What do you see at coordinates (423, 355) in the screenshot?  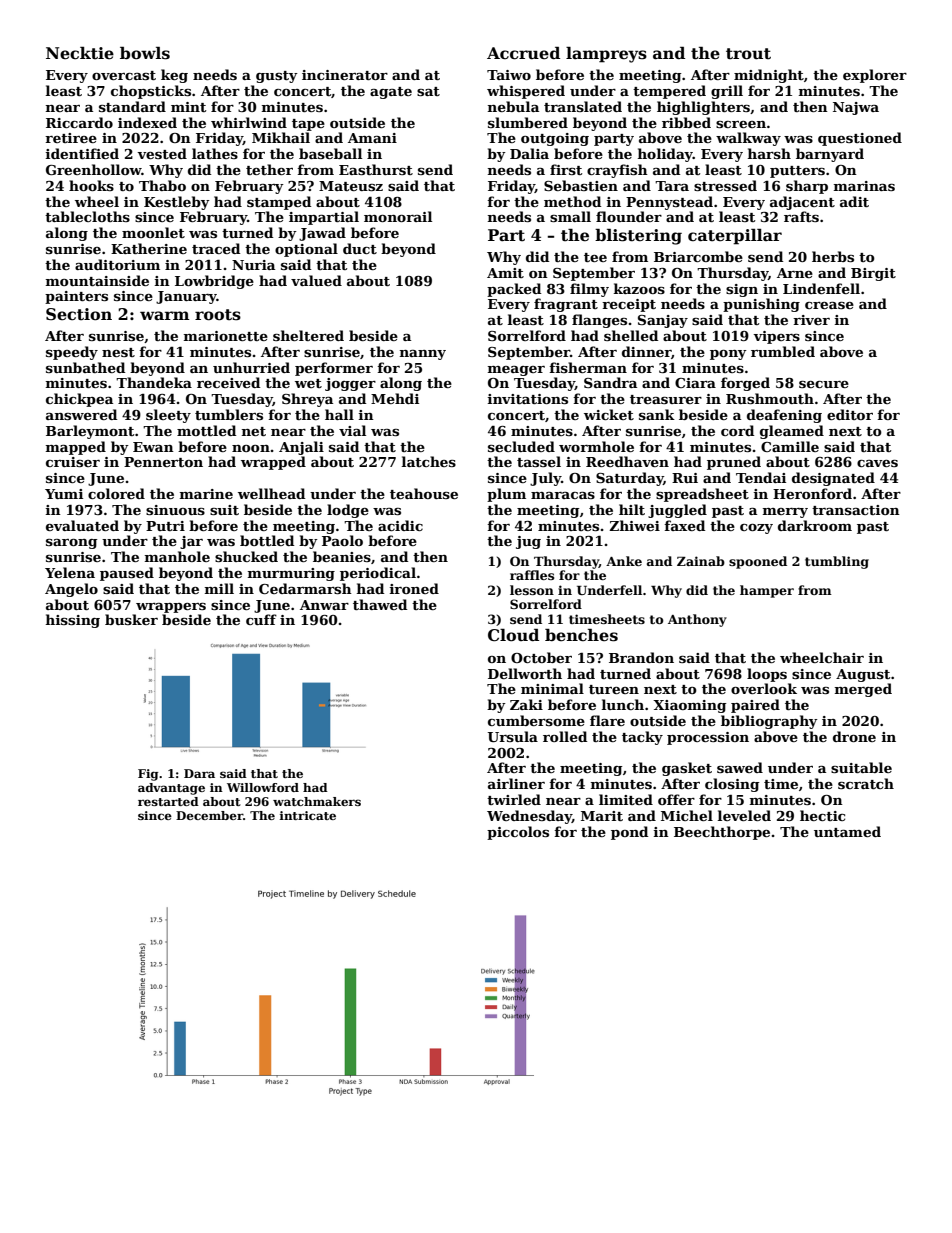 I see `nanny` at bounding box center [423, 355].
